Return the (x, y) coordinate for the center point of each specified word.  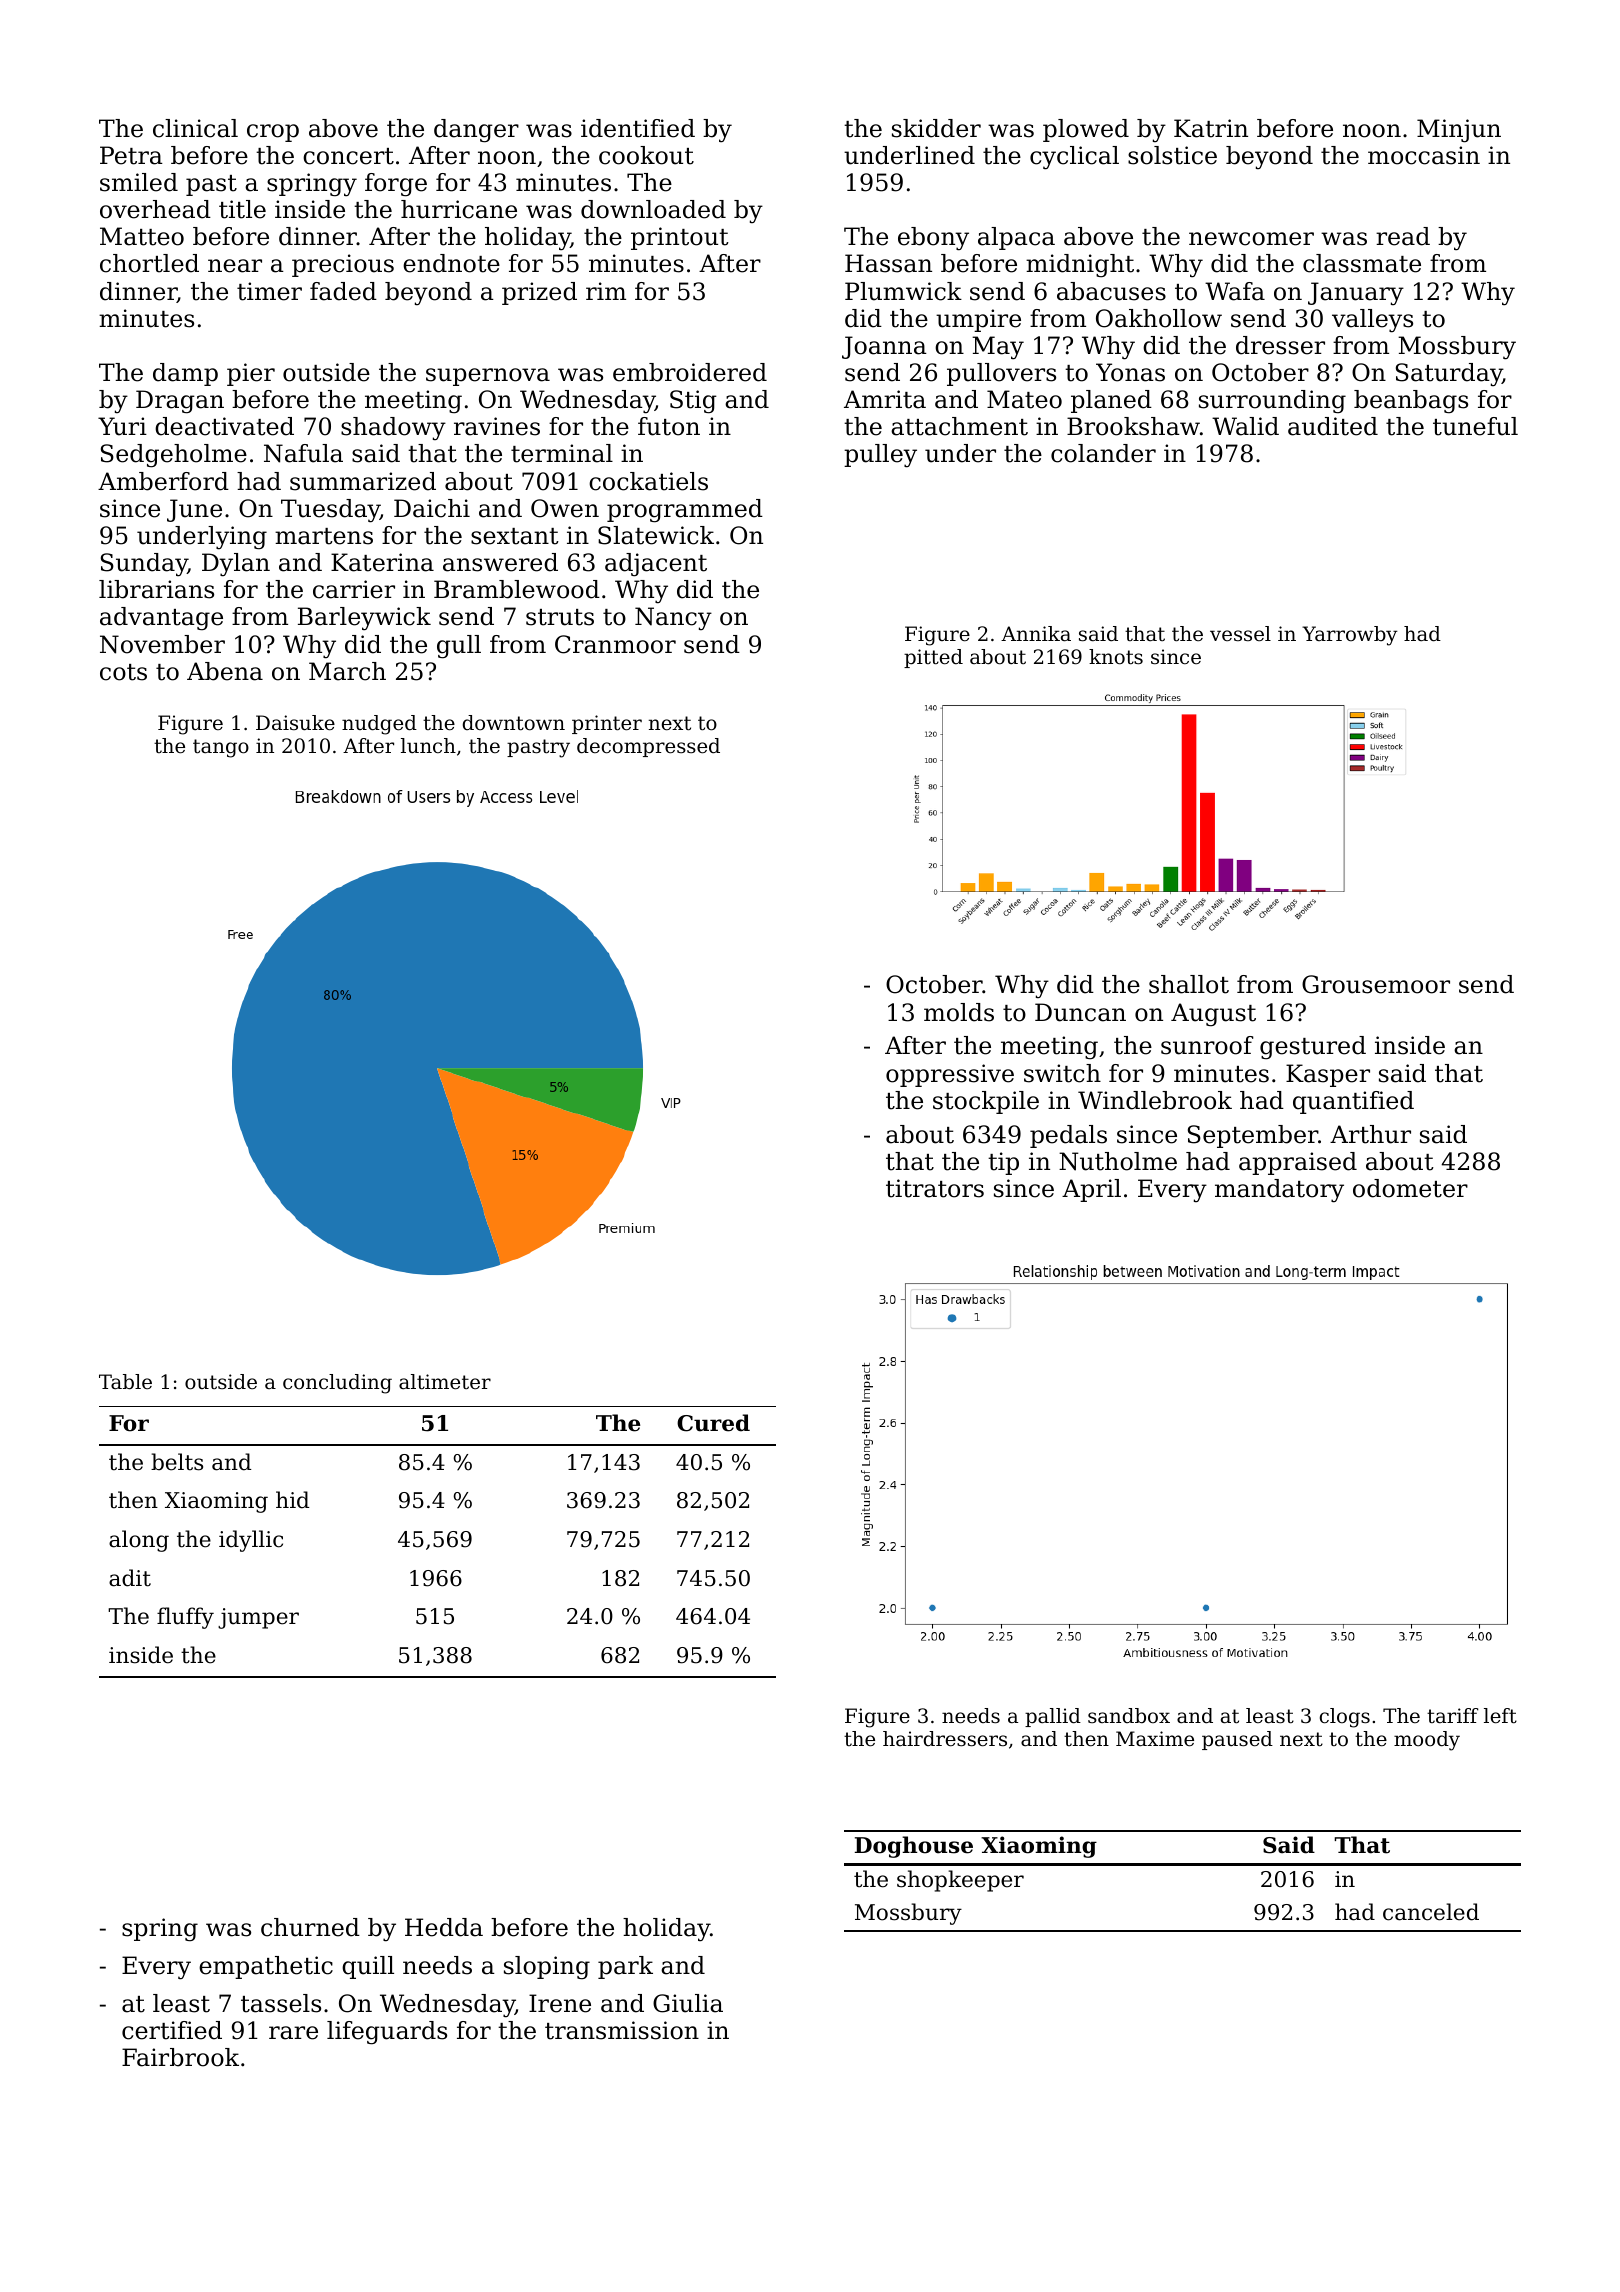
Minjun (1459, 131)
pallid (1053, 1717)
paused (1237, 1740)
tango (221, 748)
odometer (1410, 1188)
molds (959, 1012)
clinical (195, 128)
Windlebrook (1155, 1100)
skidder (936, 128)
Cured (713, 1423)
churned (310, 1927)
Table (125, 1382)
